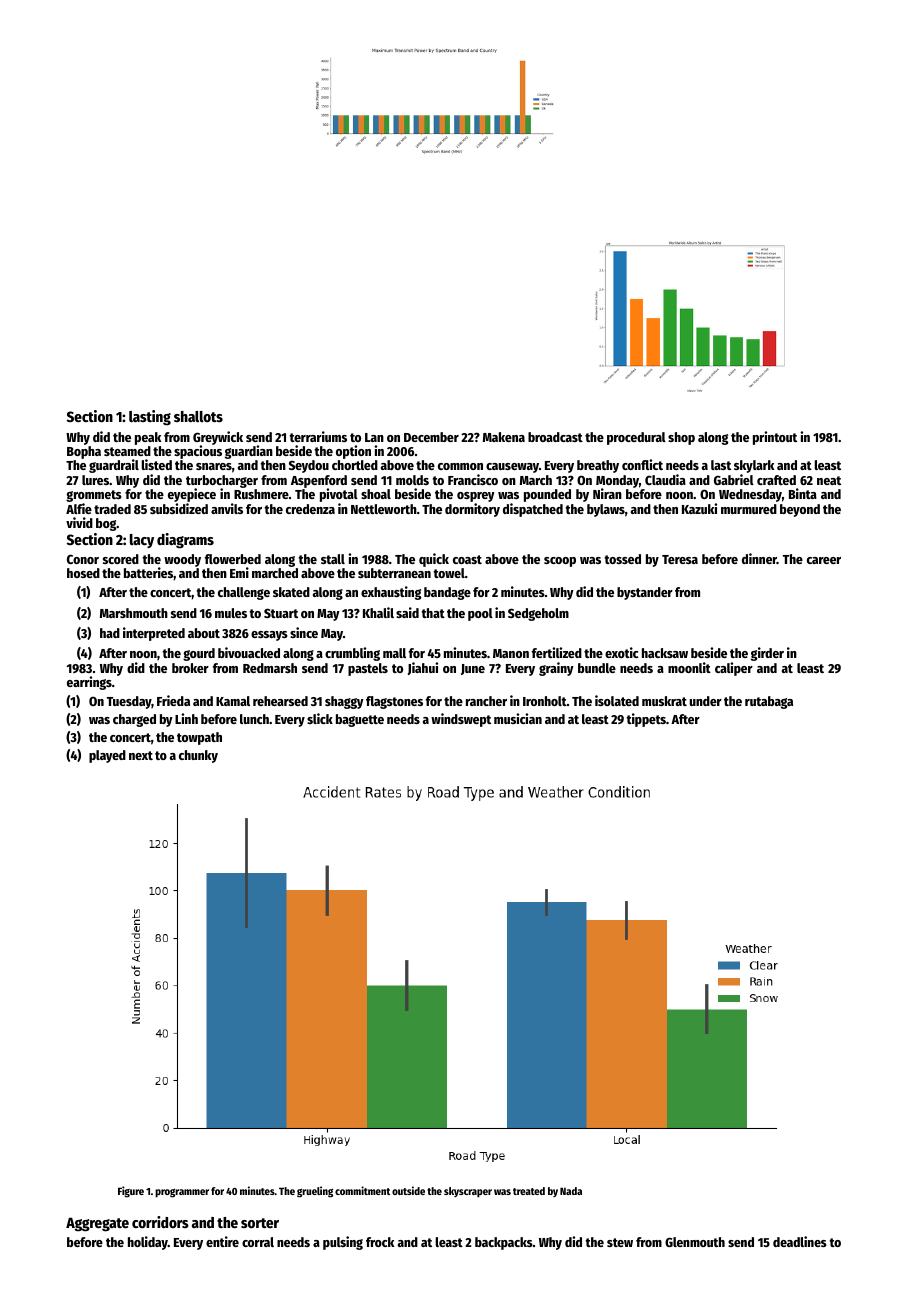 This page has width=908, height=1316. Describe the element at coordinates (512, 468) in the page. I see `causeway` at that location.
